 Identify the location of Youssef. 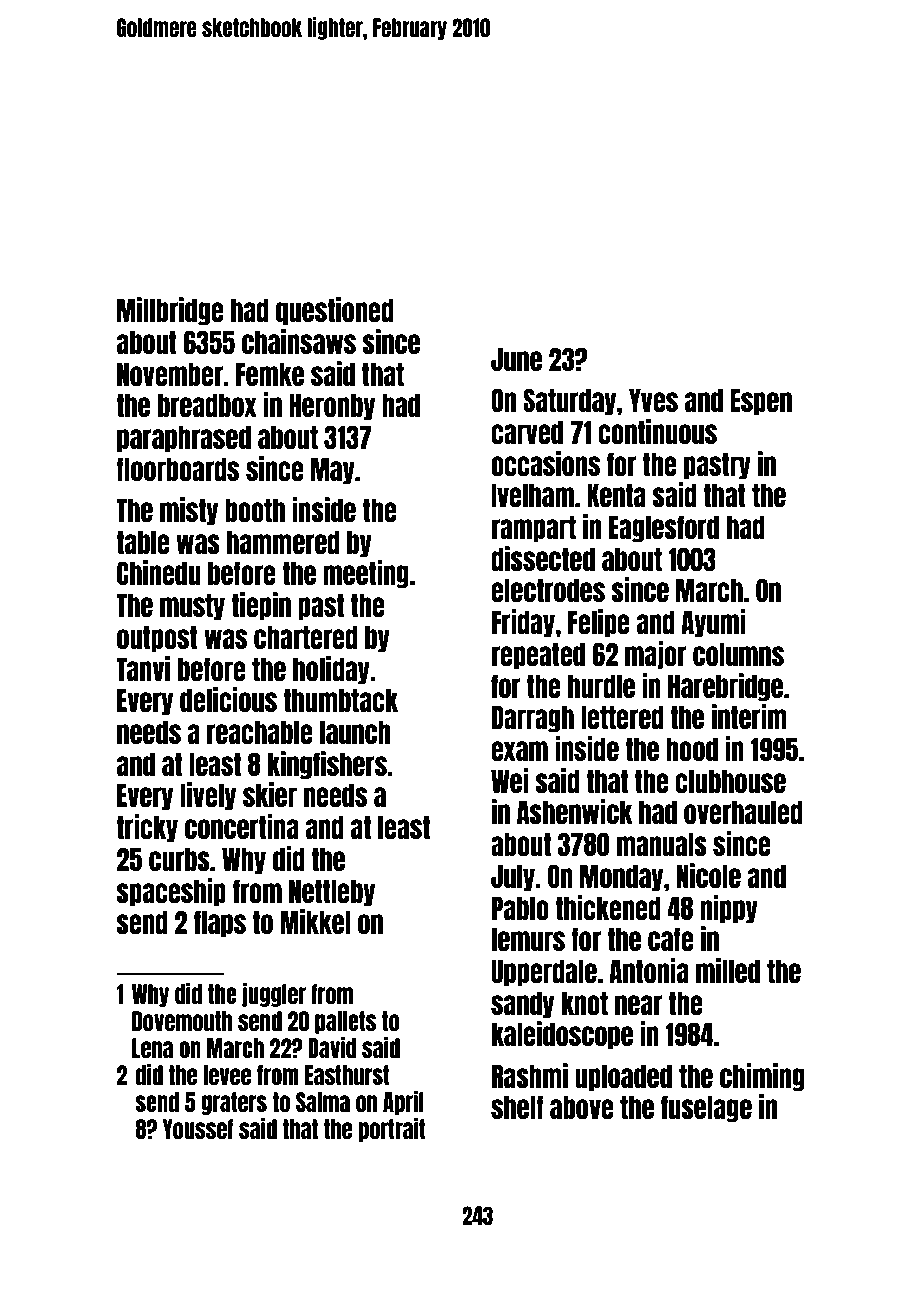
(198, 1129).
